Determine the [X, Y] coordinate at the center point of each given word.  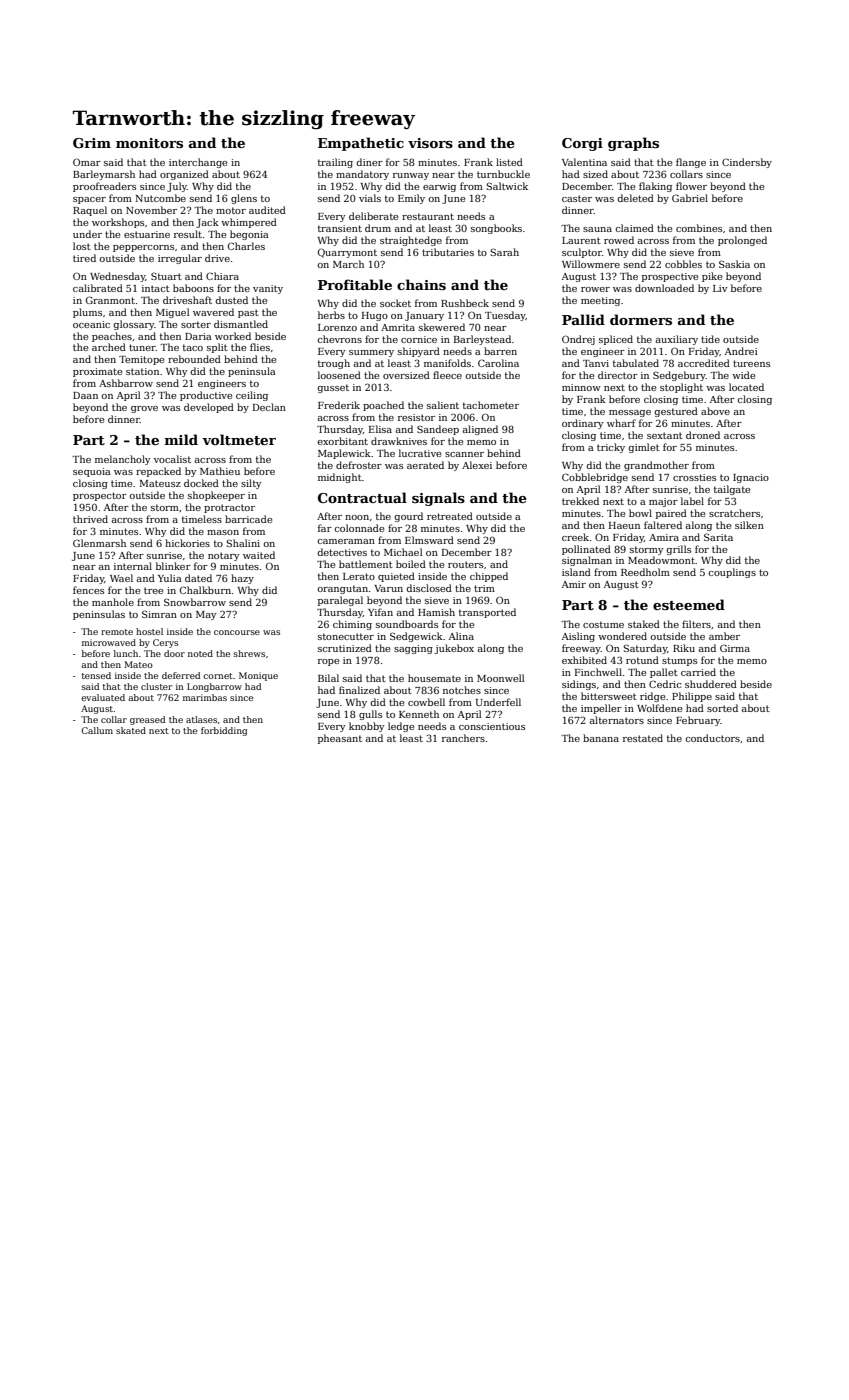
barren [500, 351]
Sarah [504, 252]
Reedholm [645, 572]
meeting [600, 301]
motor [231, 210]
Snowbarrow [195, 602]
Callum [97, 730]
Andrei [741, 351]
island [576, 572]
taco [193, 347]
